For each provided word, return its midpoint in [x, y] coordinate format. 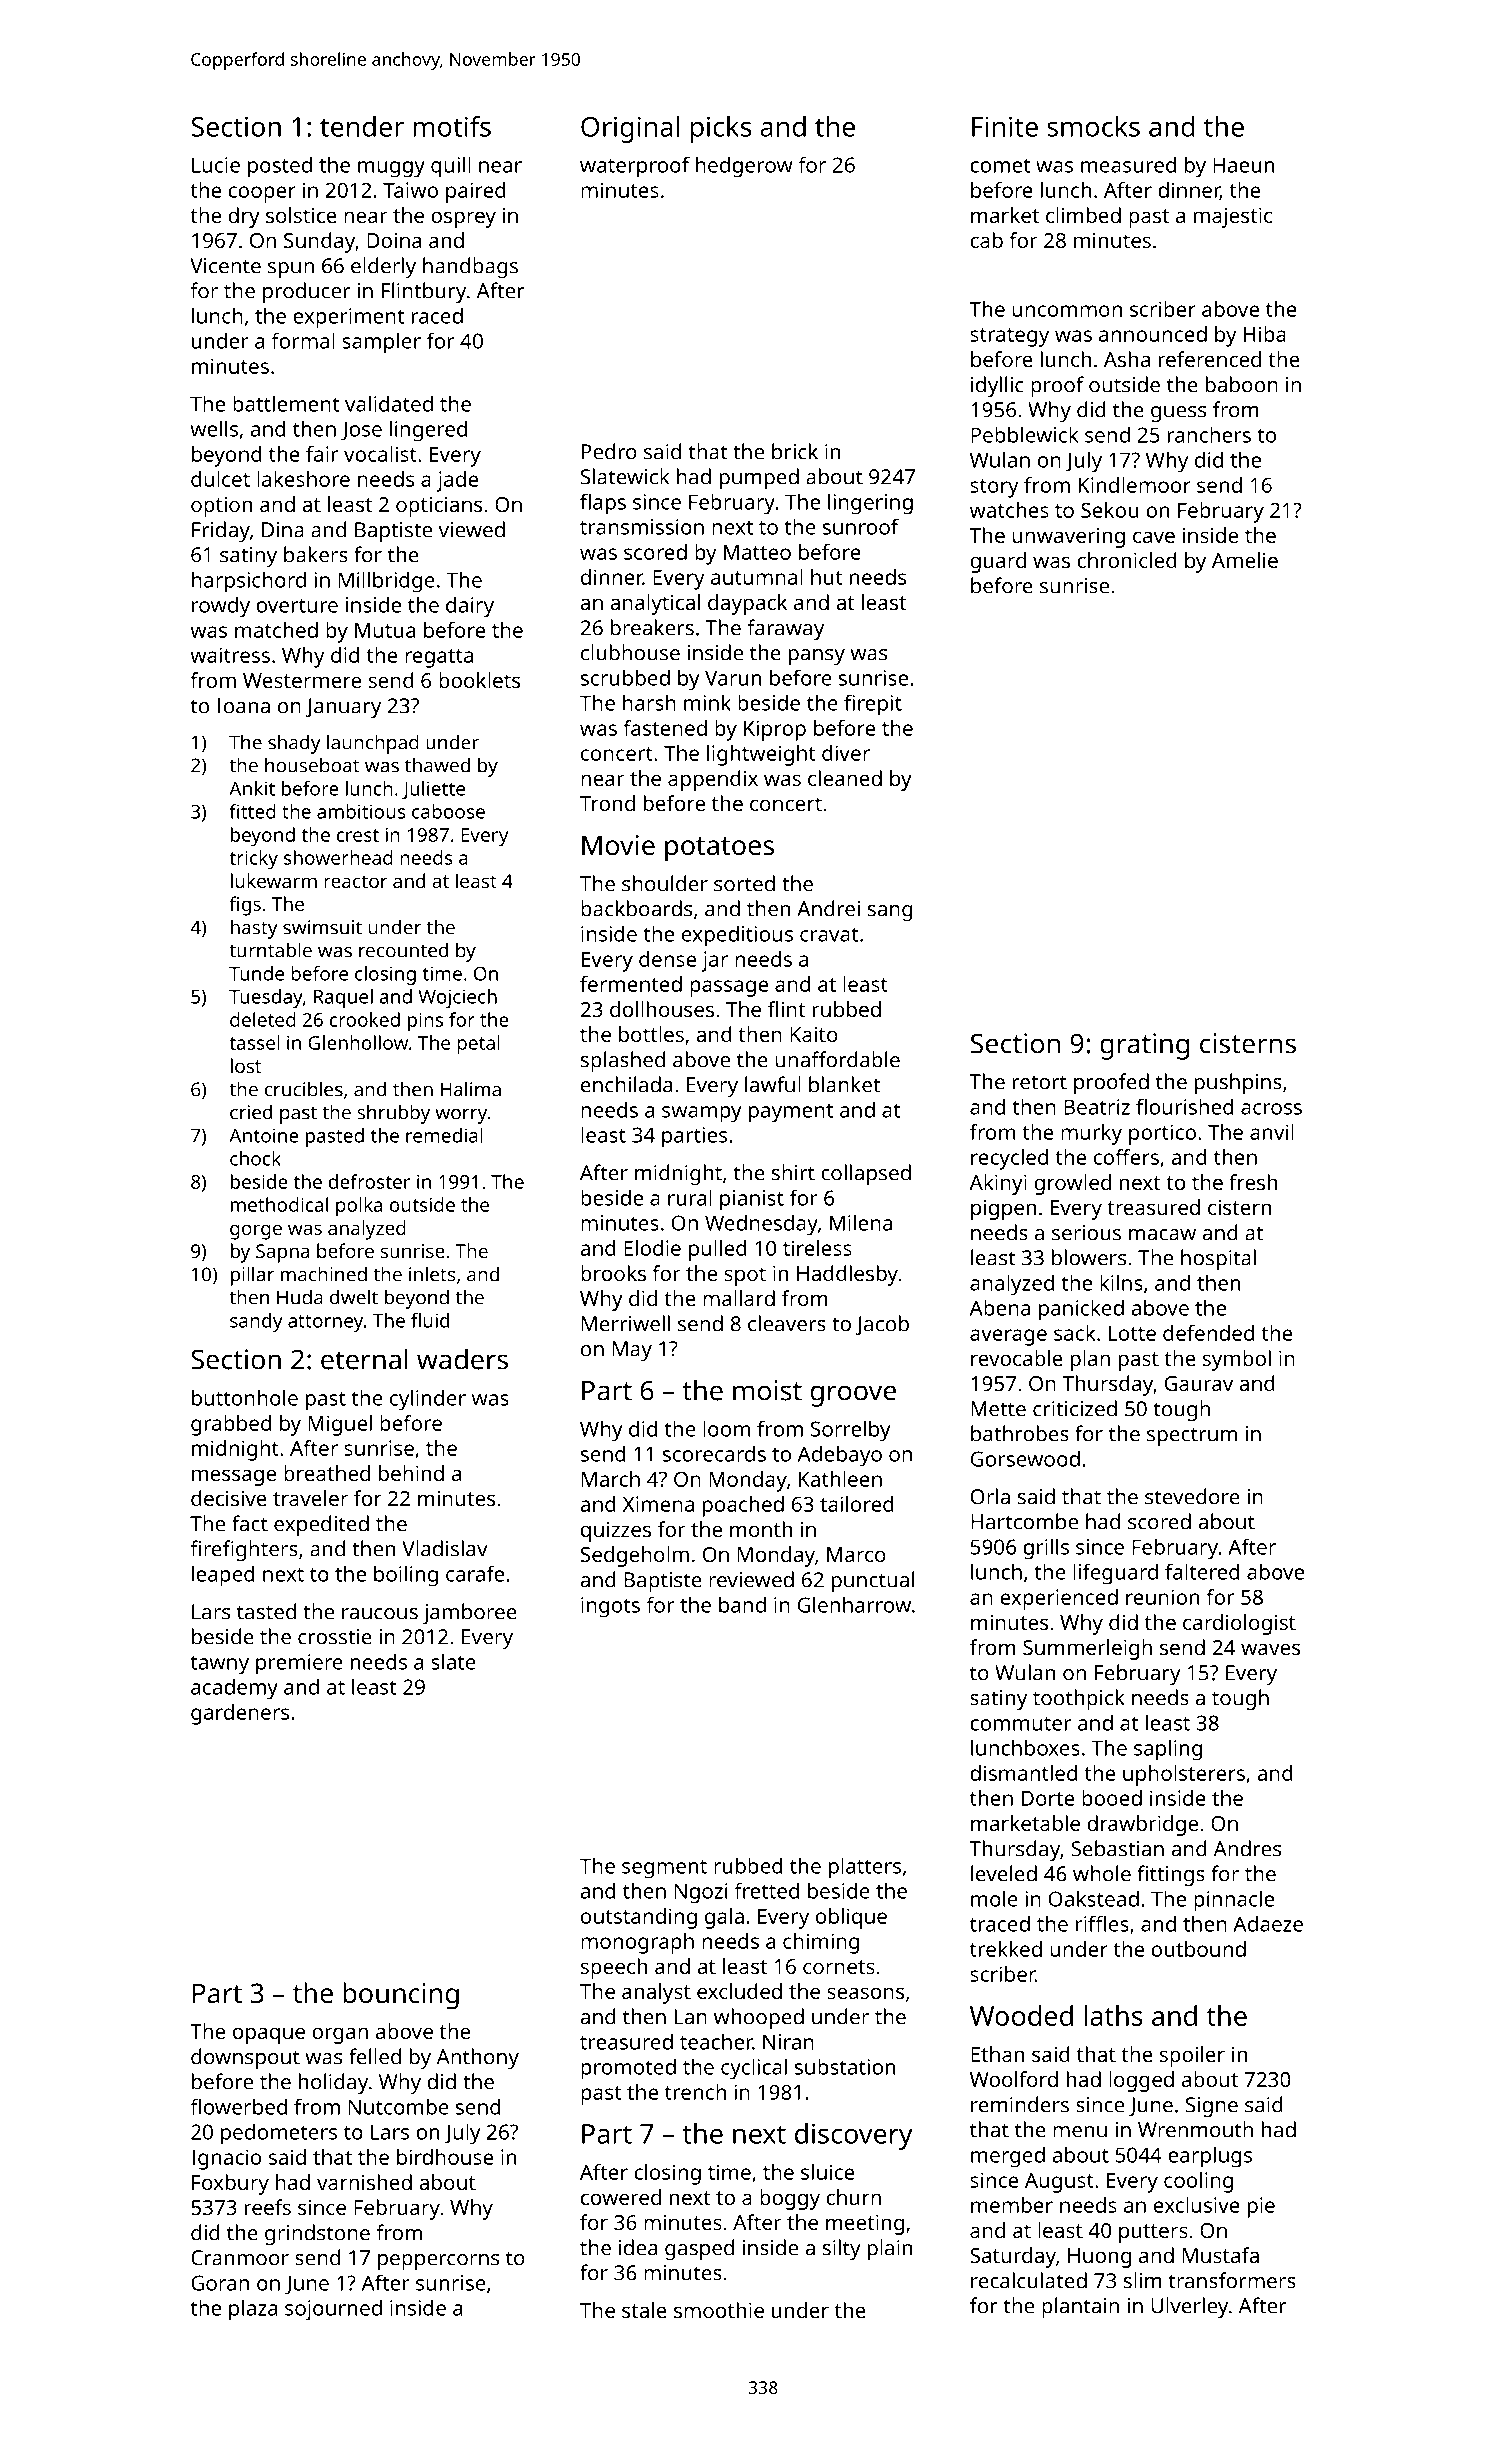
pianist [752, 1200]
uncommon [1067, 311]
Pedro [609, 451]
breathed [327, 1473]
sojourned [333, 2310]
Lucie [216, 165]
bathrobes [1020, 1433]
